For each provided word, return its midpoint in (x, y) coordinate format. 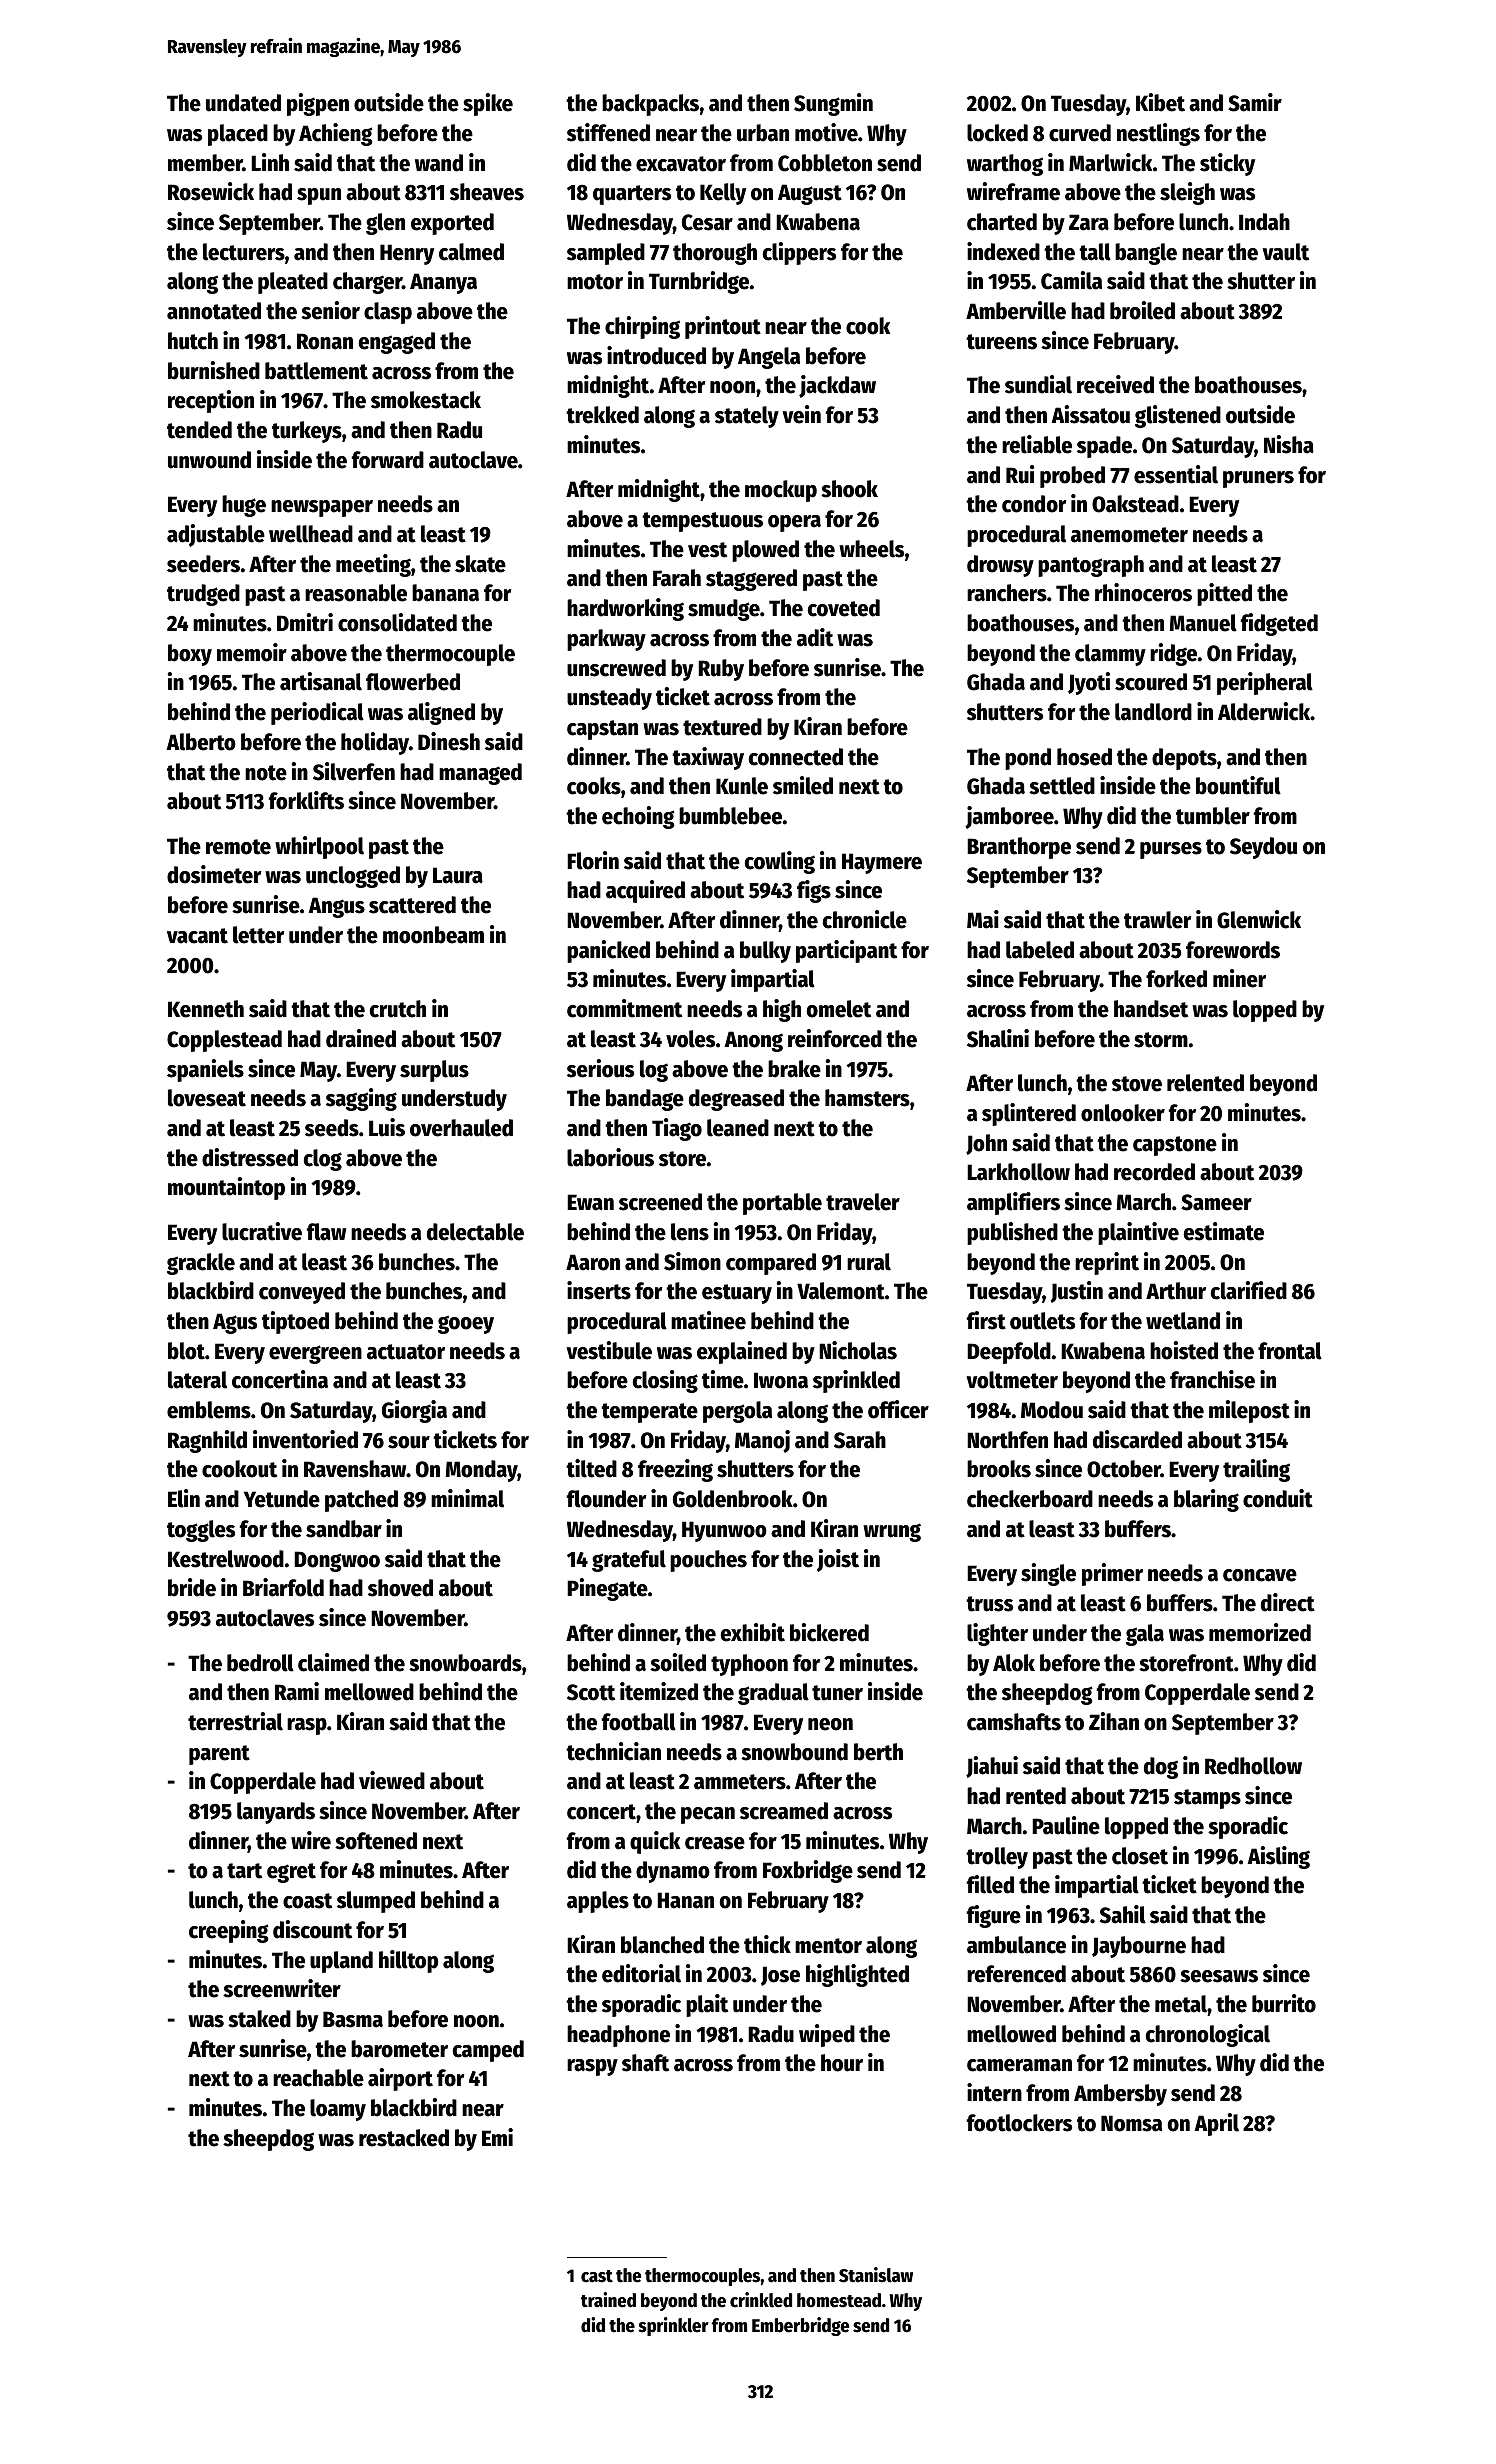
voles (690, 1039)
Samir (1255, 102)
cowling (780, 862)
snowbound (794, 1752)
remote (238, 847)
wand (439, 163)
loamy (338, 2110)
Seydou (1263, 848)
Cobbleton (825, 163)
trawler (1157, 920)
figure (994, 1916)
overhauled (461, 1128)
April (1217, 2124)
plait (707, 2005)
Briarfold (283, 1587)
